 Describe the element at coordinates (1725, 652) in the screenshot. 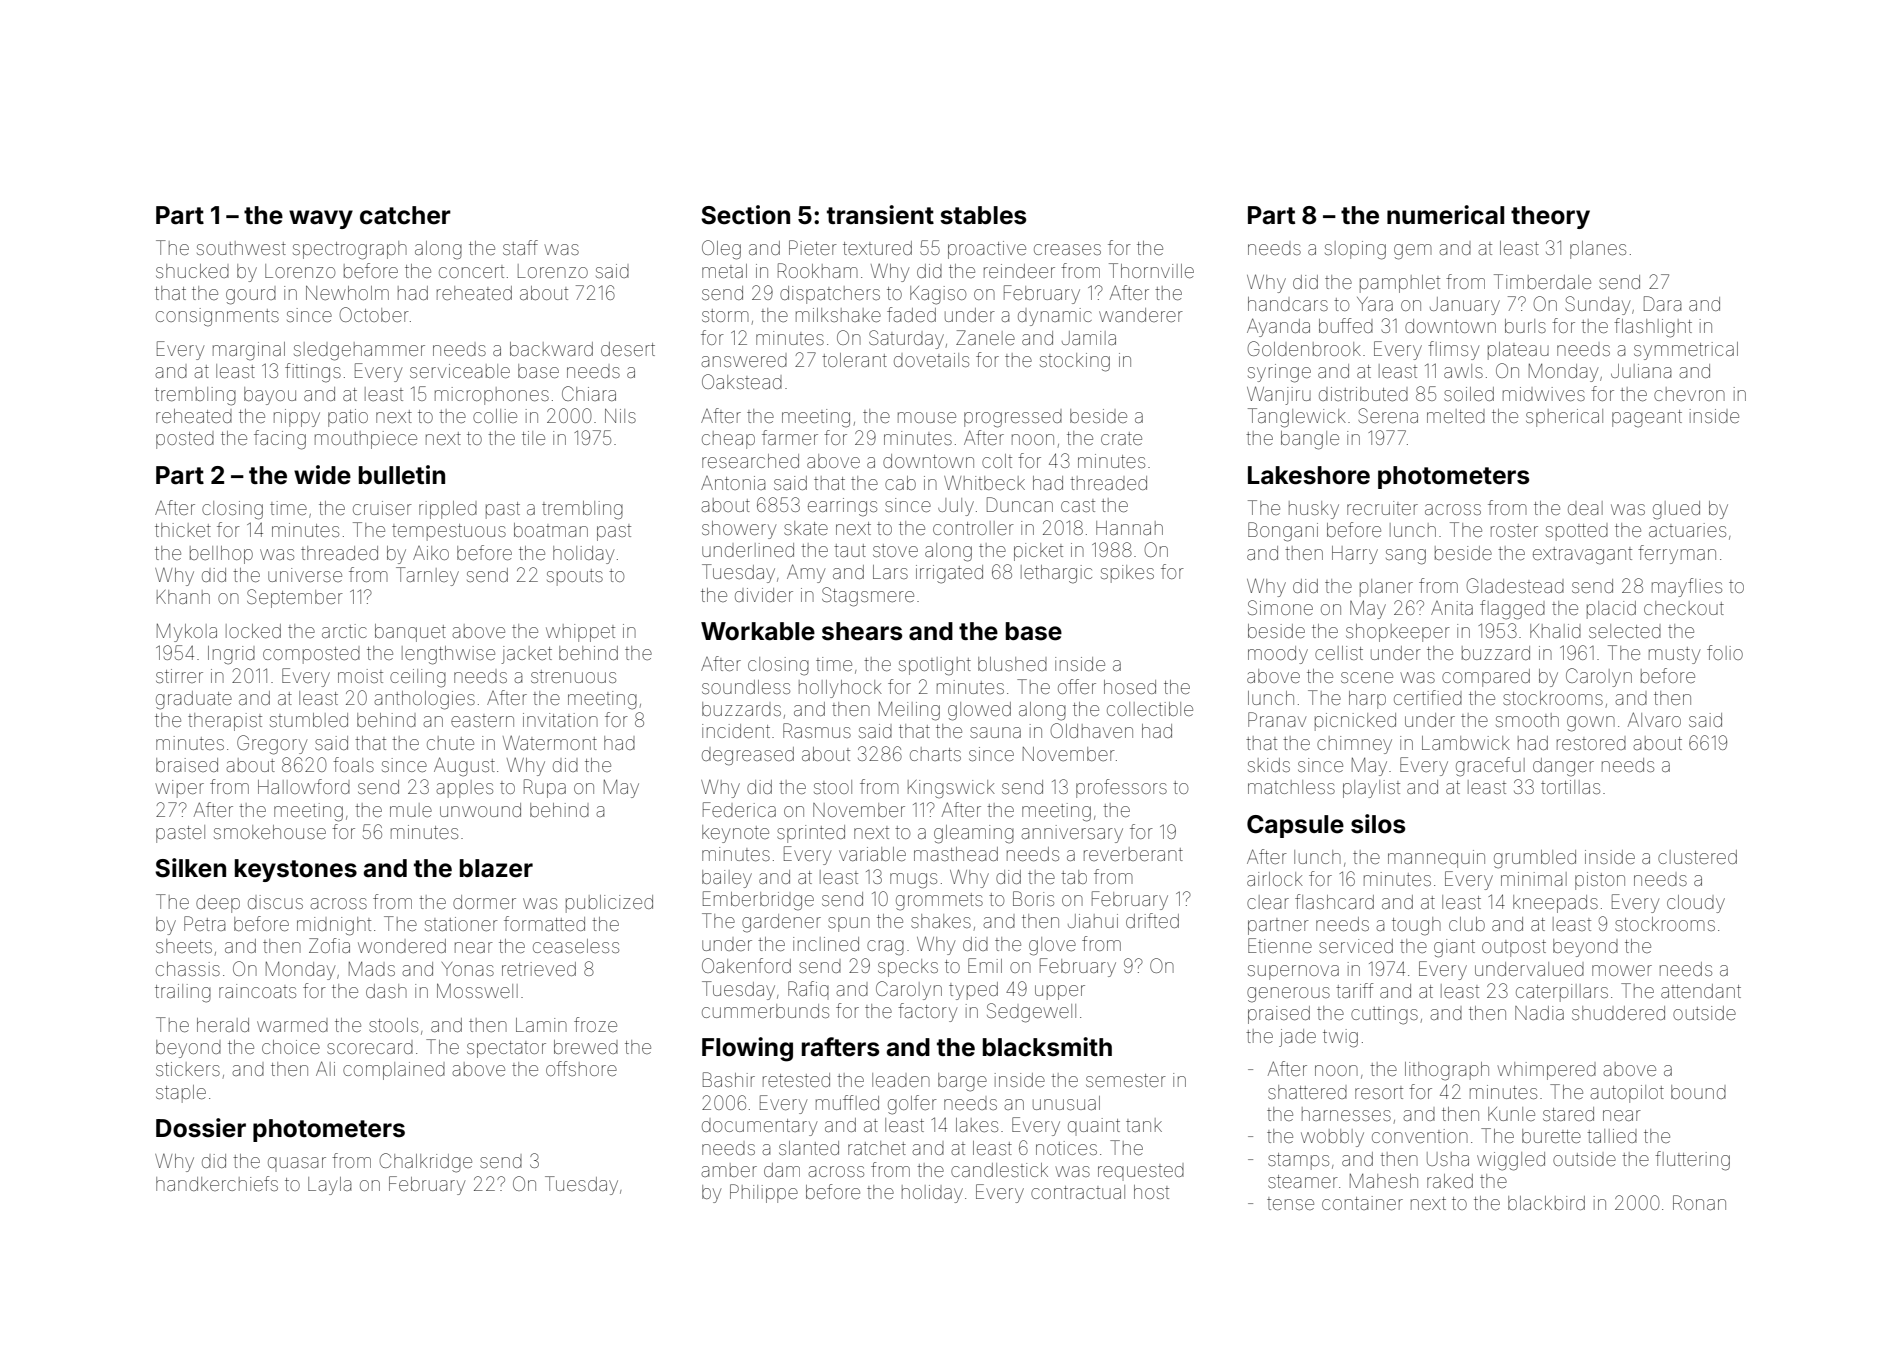

I see `folio` at that location.
